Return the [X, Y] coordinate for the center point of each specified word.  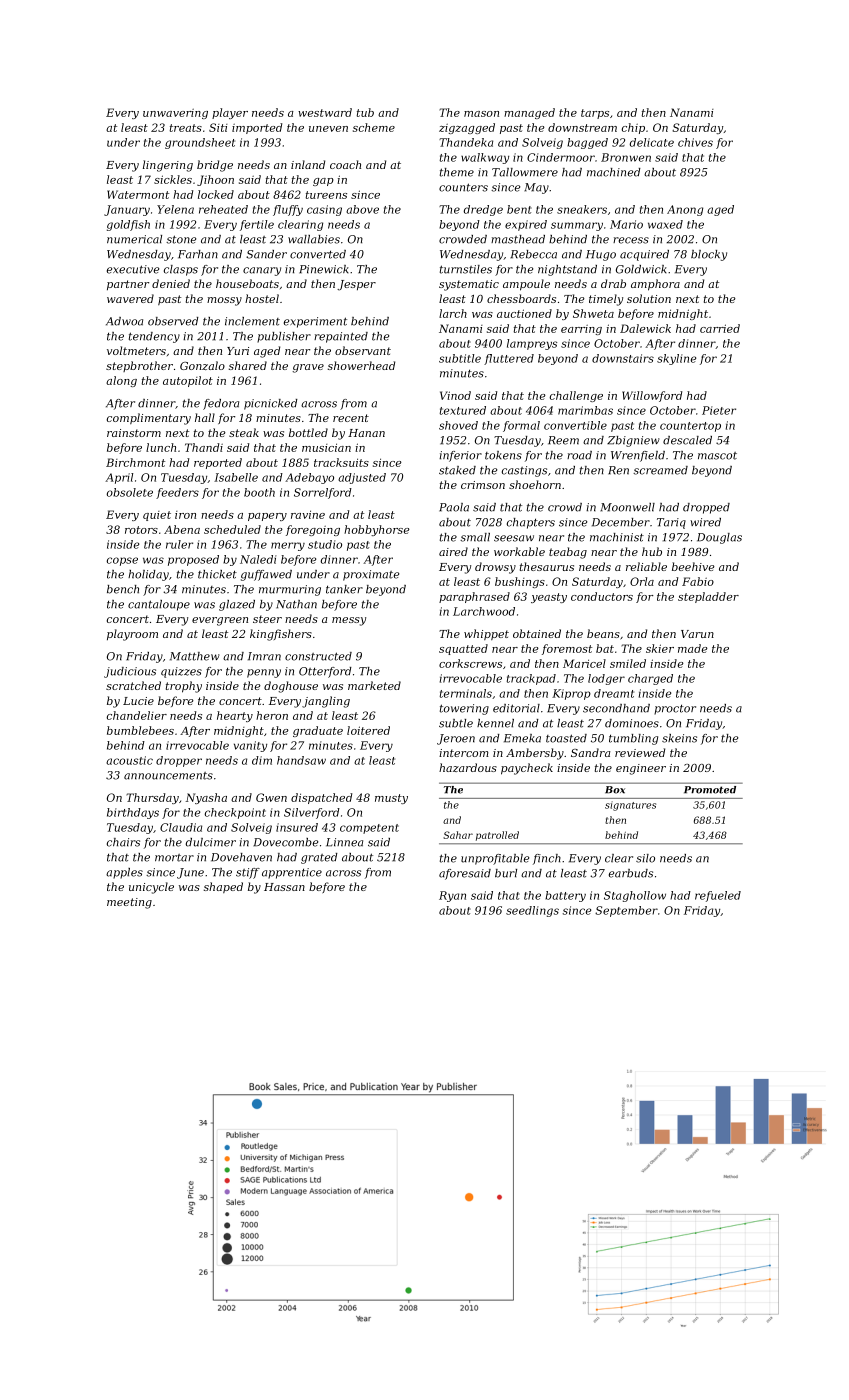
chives [695, 142]
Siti [218, 127]
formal [521, 426]
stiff [248, 873]
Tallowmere [525, 172]
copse [122, 561]
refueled [718, 896]
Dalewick [645, 328]
